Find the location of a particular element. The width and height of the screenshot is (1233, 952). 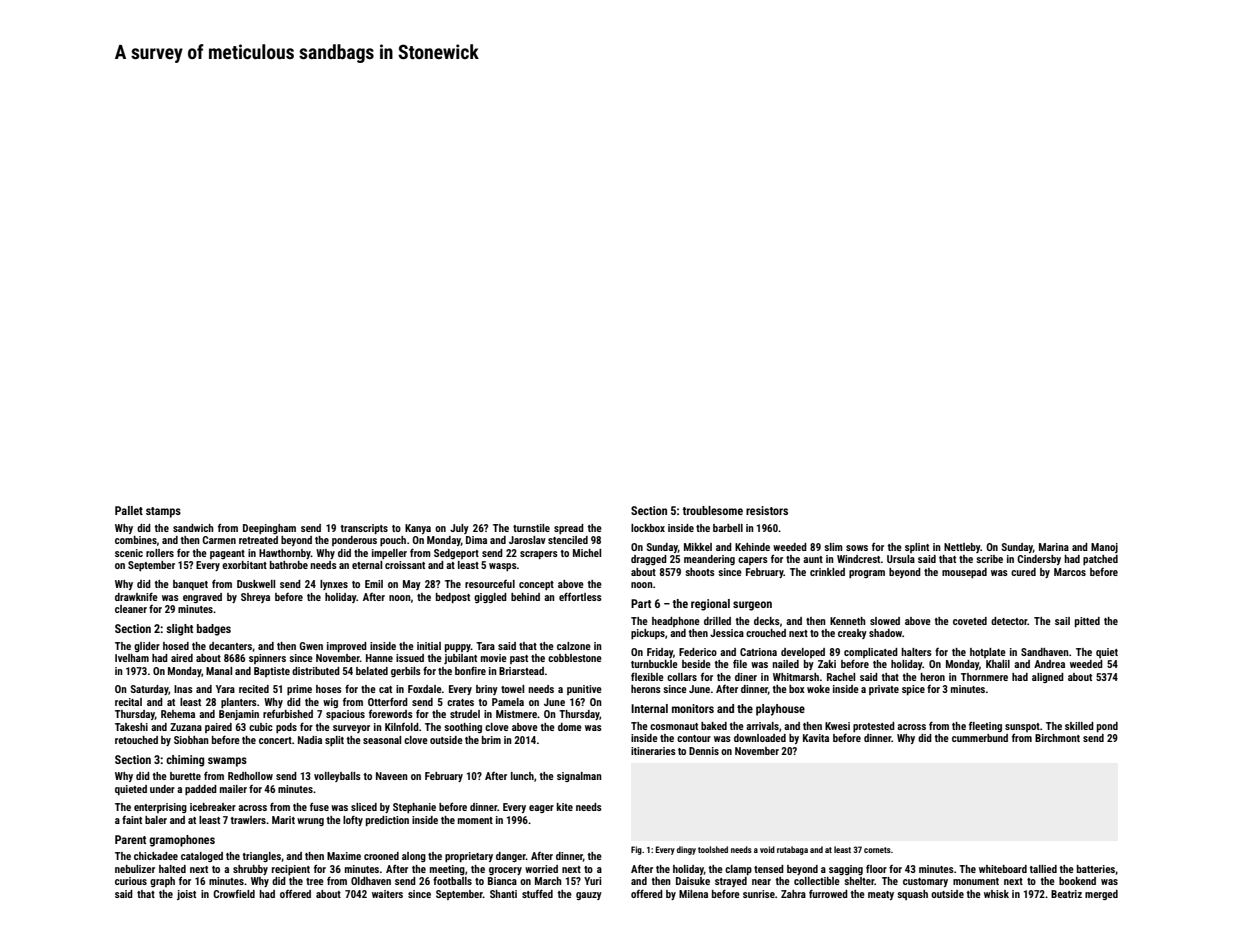

joist is located at coordinates (186, 895).
